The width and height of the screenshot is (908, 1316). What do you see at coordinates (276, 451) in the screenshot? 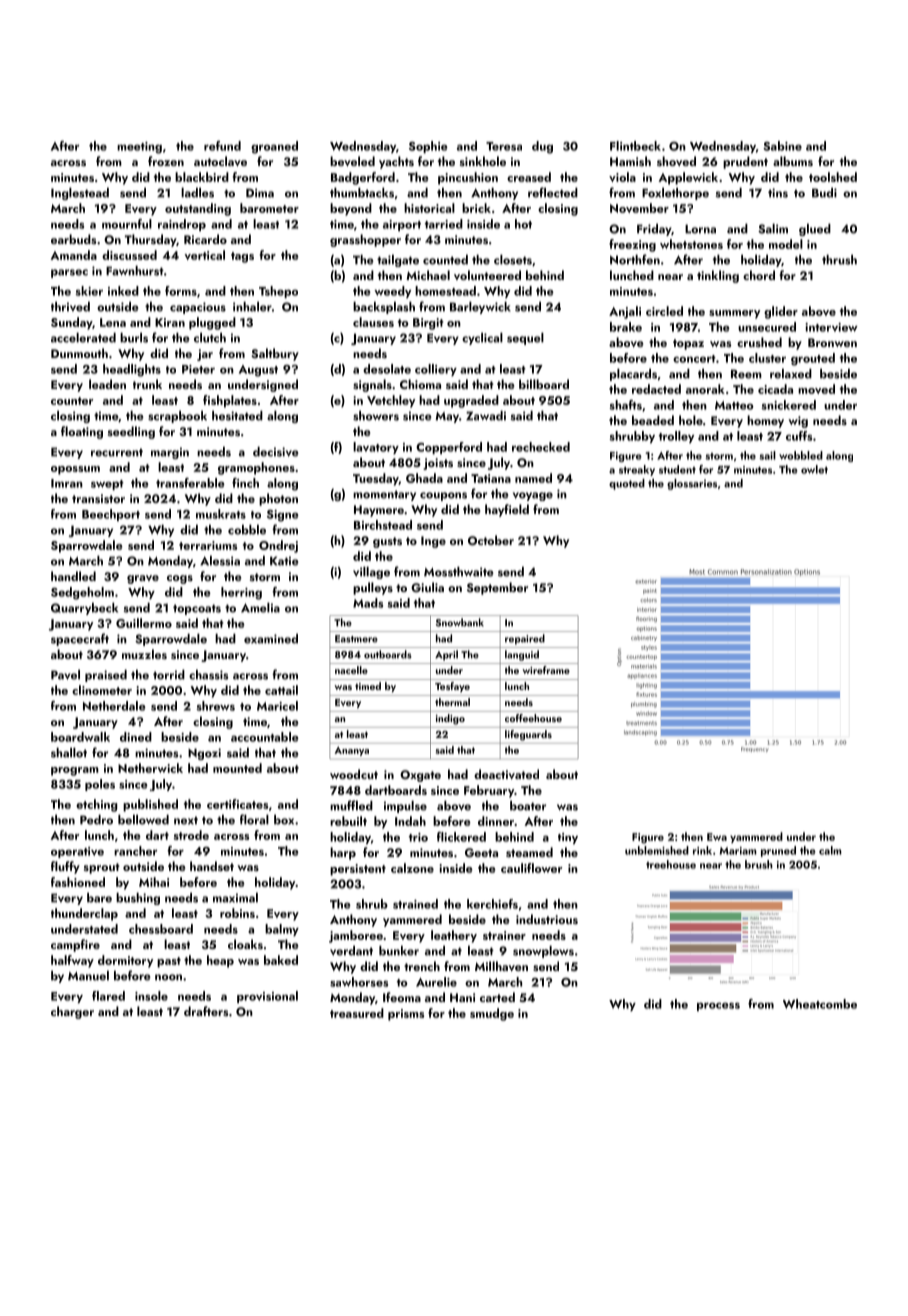
I see `decisive` at bounding box center [276, 451].
